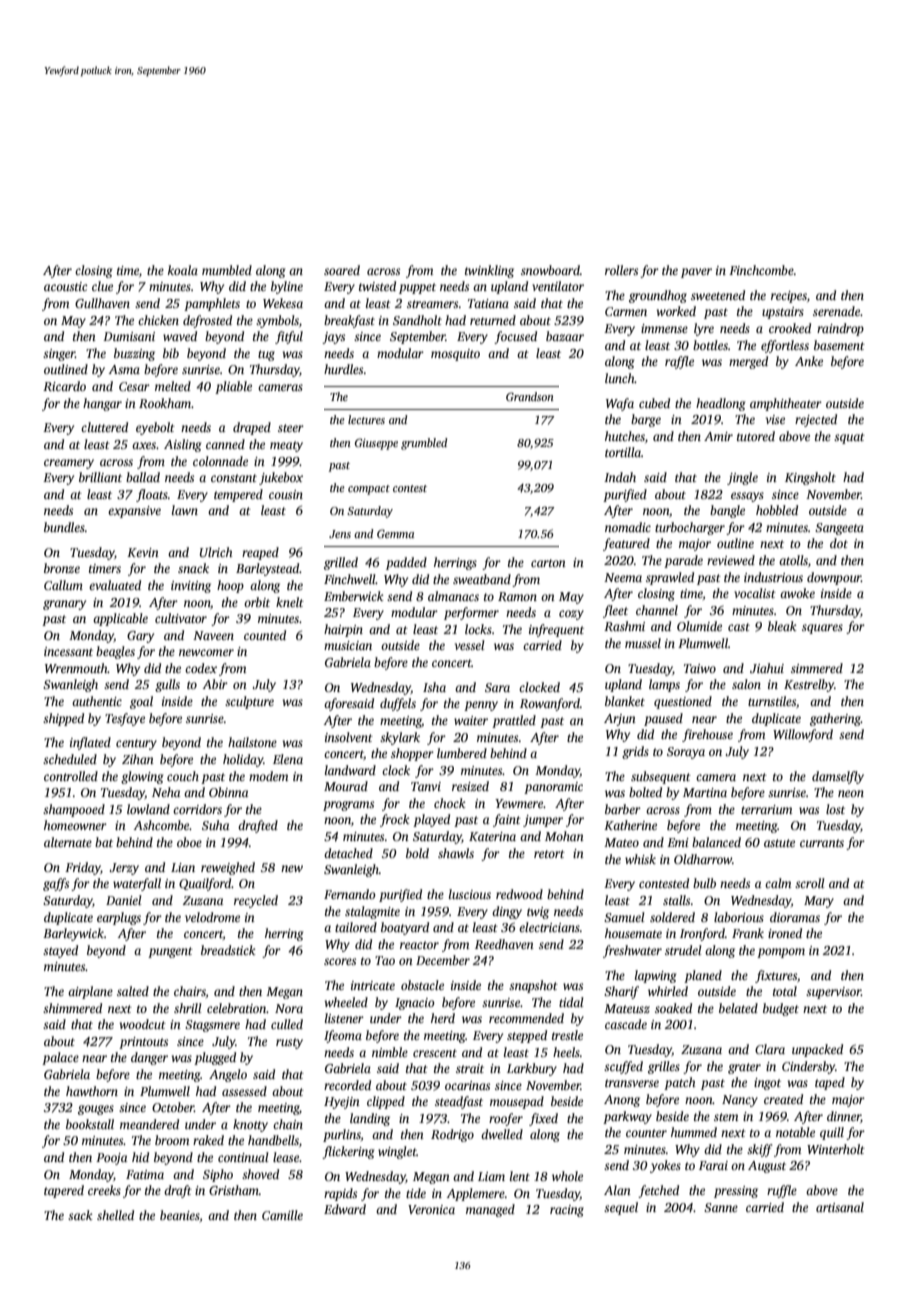 Image resolution: width=908 pixels, height=1316 pixels. Describe the element at coordinates (207, 321) in the document. I see `defrosted` at that location.
